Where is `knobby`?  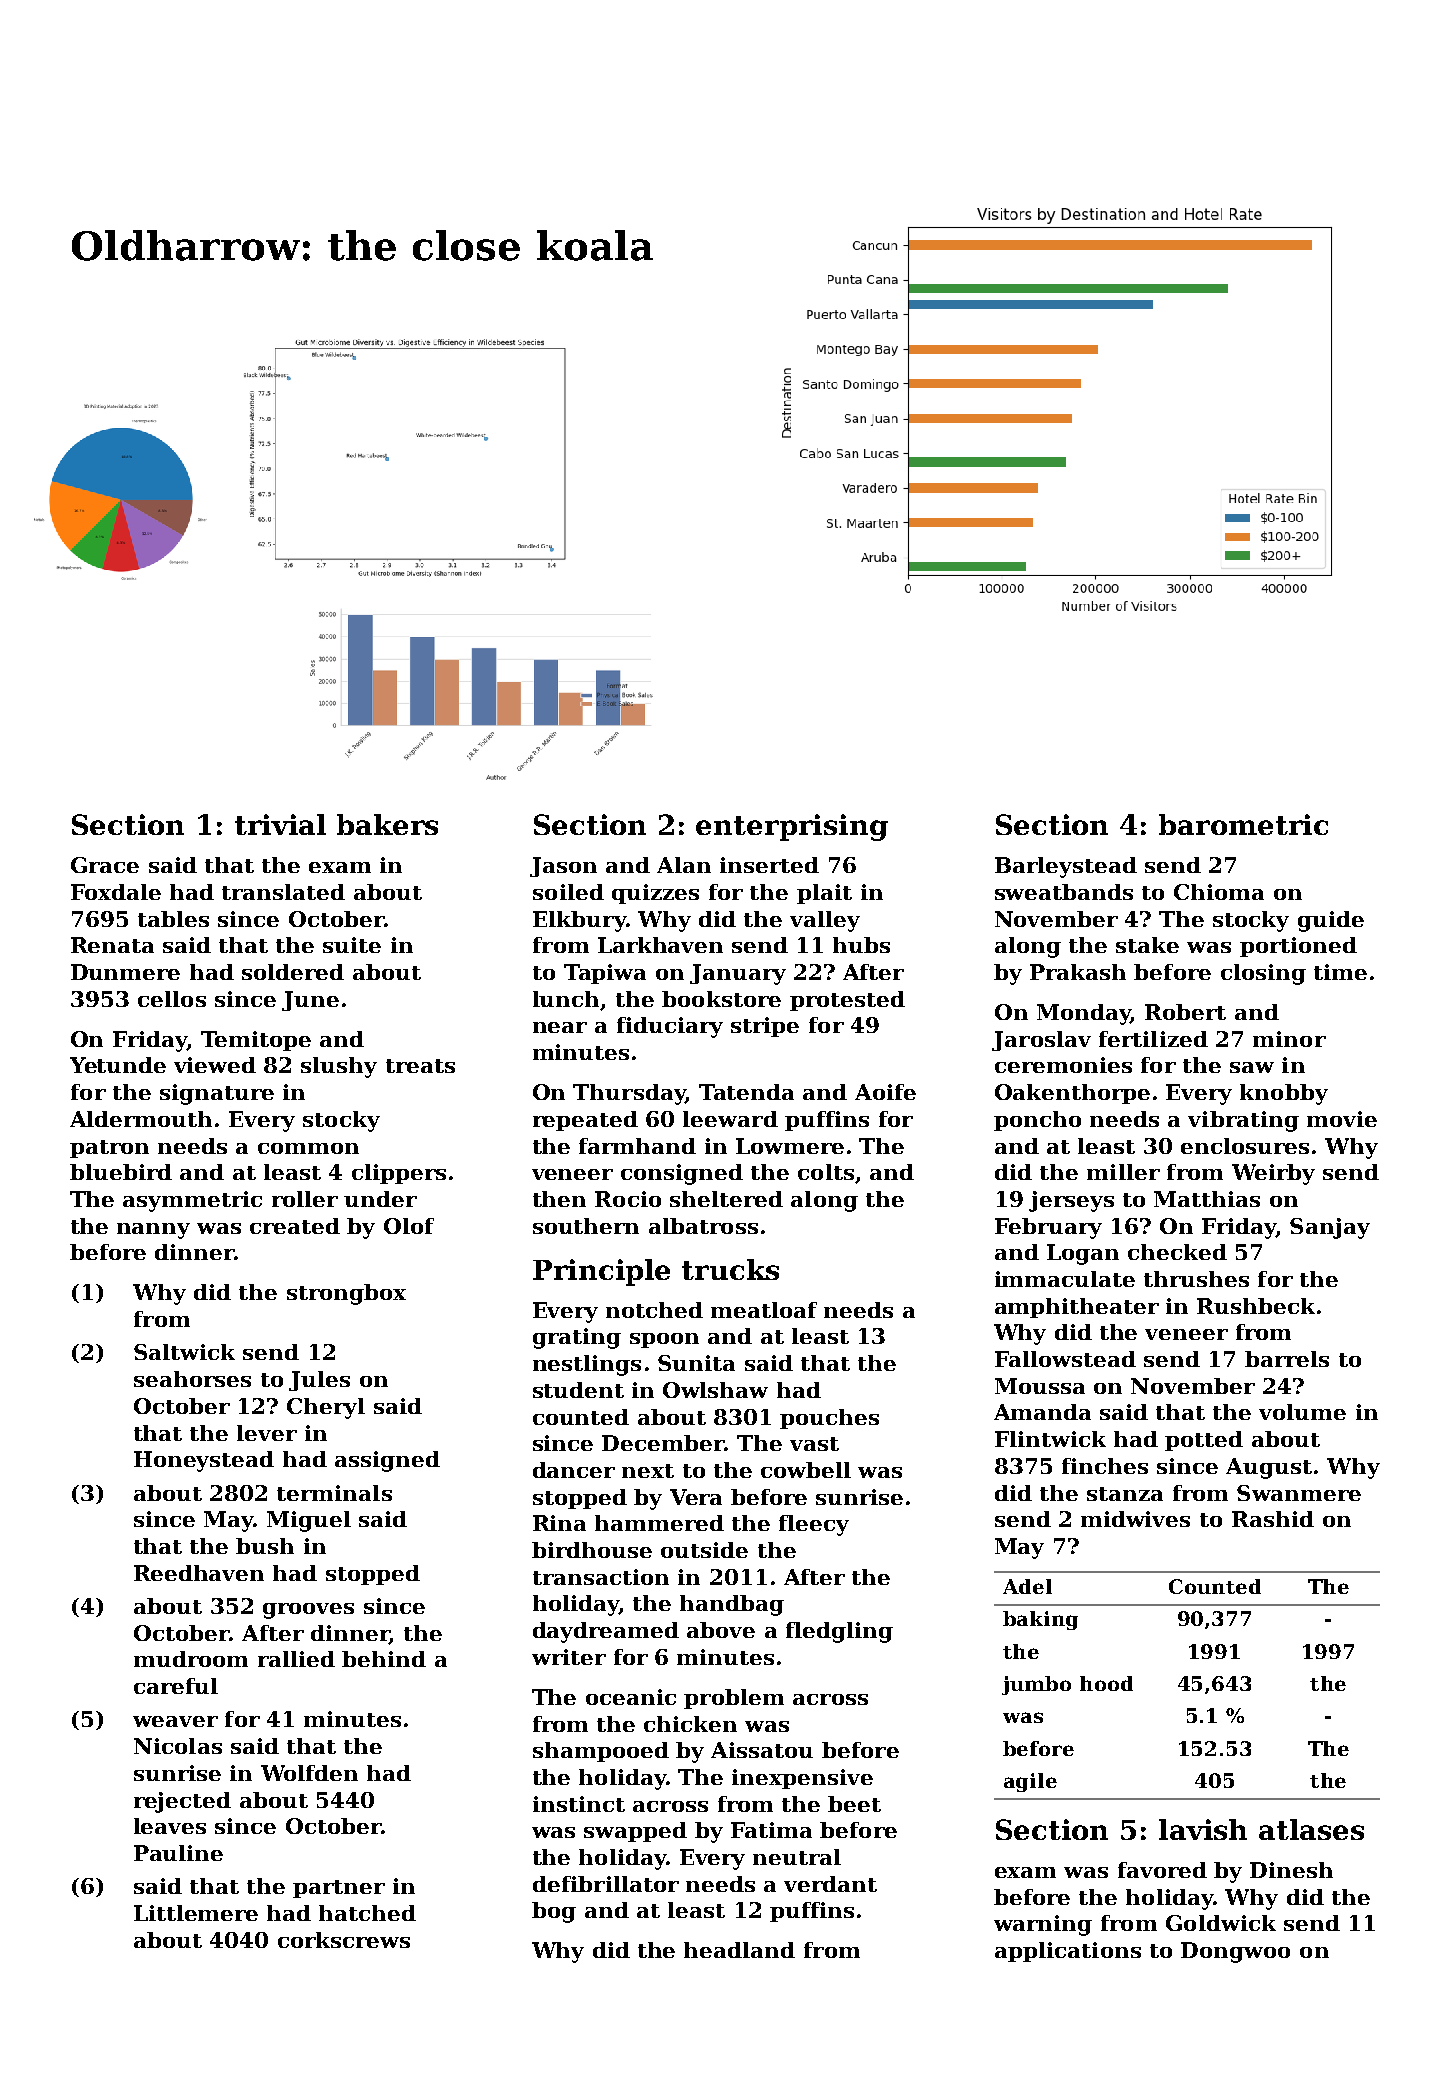
knobby is located at coordinates (1284, 1094).
